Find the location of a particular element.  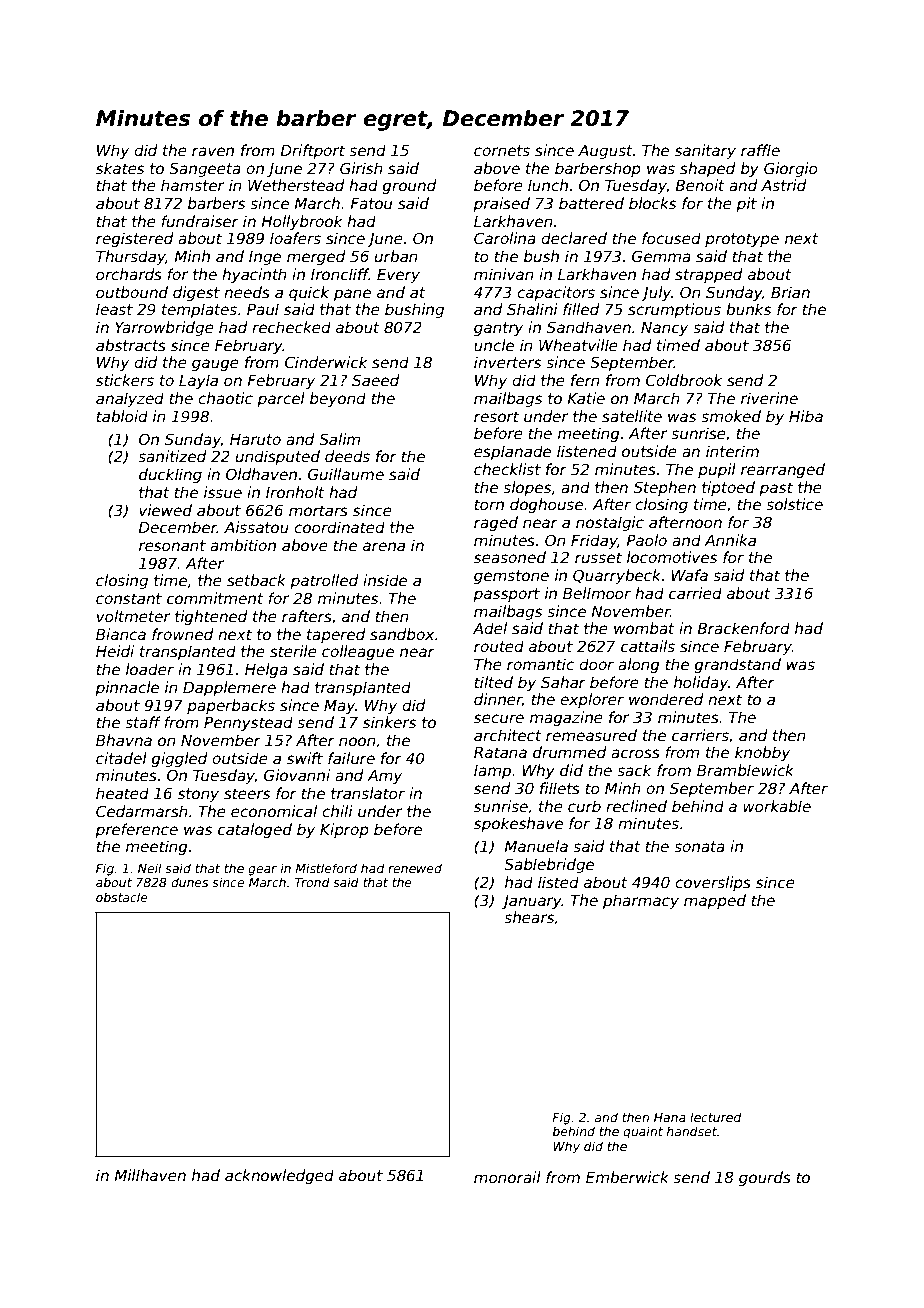

Manuela is located at coordinates (536, 846).
